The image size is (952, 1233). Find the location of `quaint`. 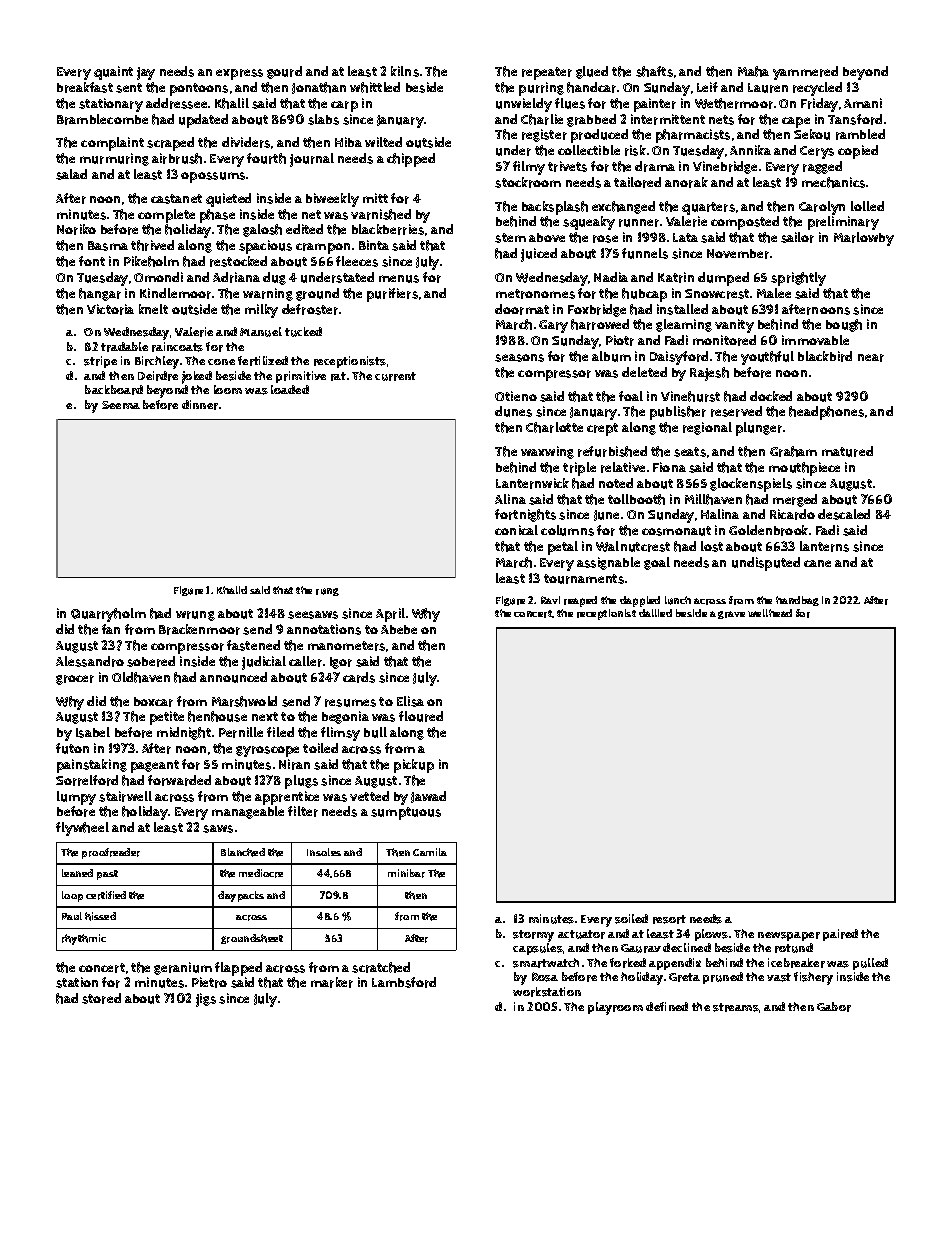

quaint is located at coordinates (113, 73).
